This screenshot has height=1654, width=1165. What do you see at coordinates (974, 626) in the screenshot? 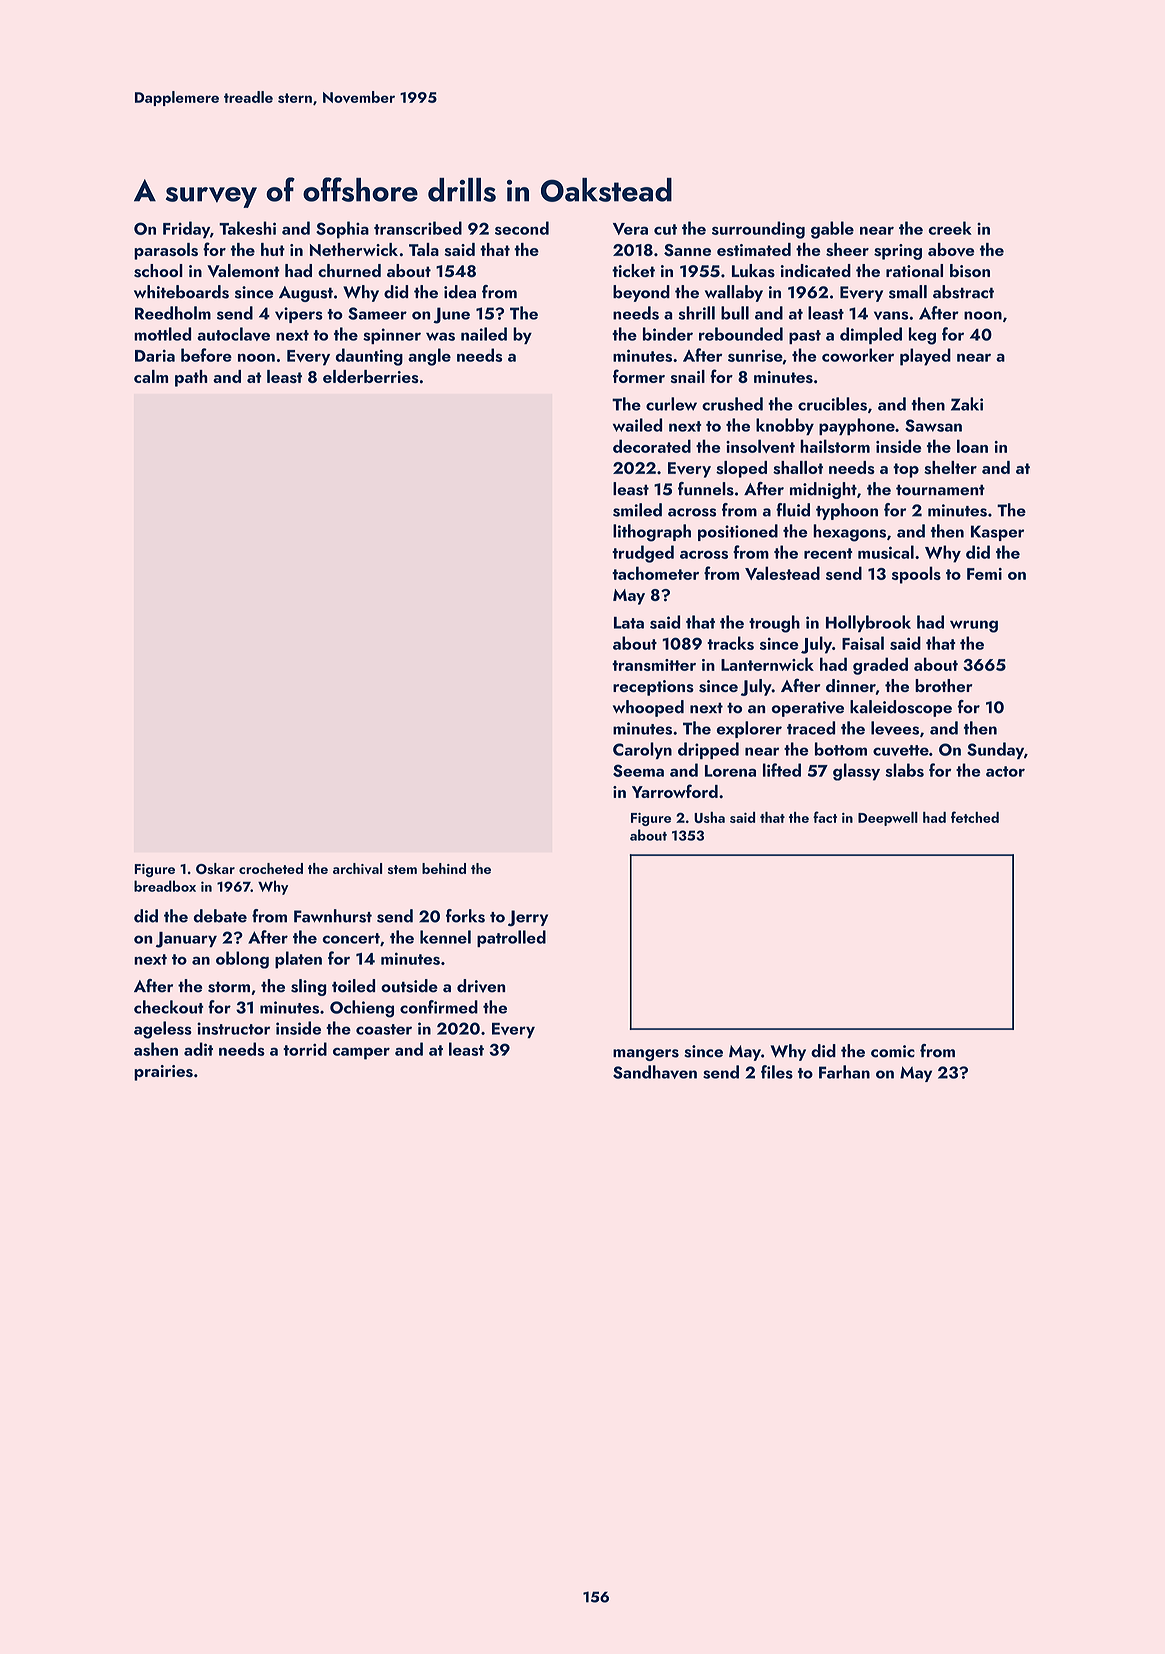
I see `wrung` at bounding box center [974, 626].
